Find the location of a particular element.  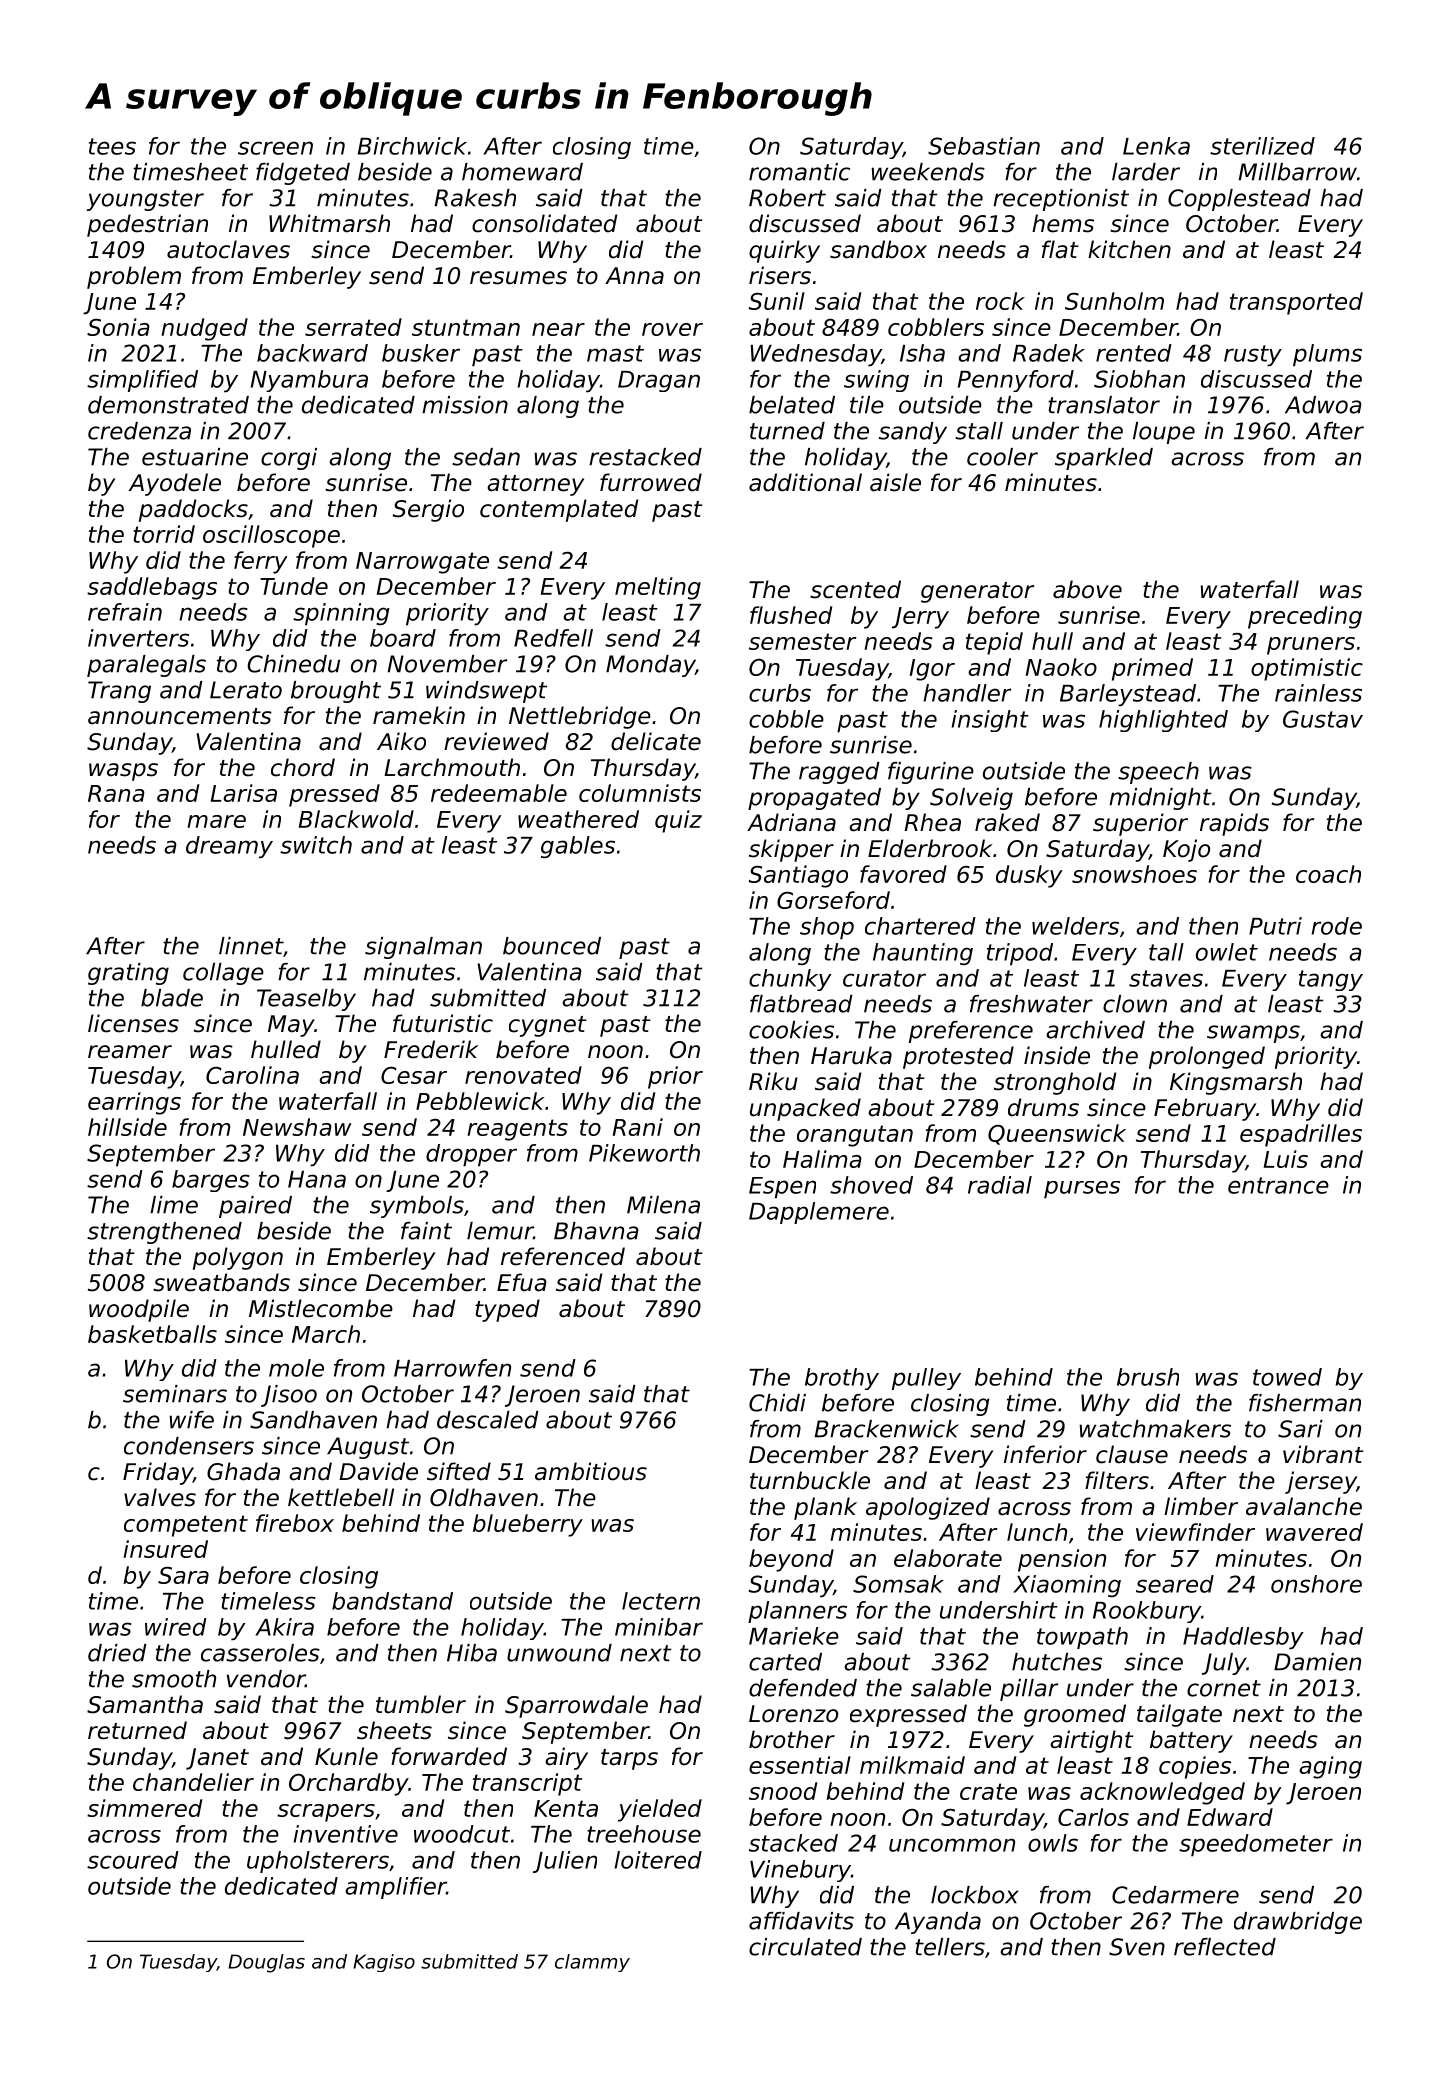

Putri is located at coordinates (1275, 926).
